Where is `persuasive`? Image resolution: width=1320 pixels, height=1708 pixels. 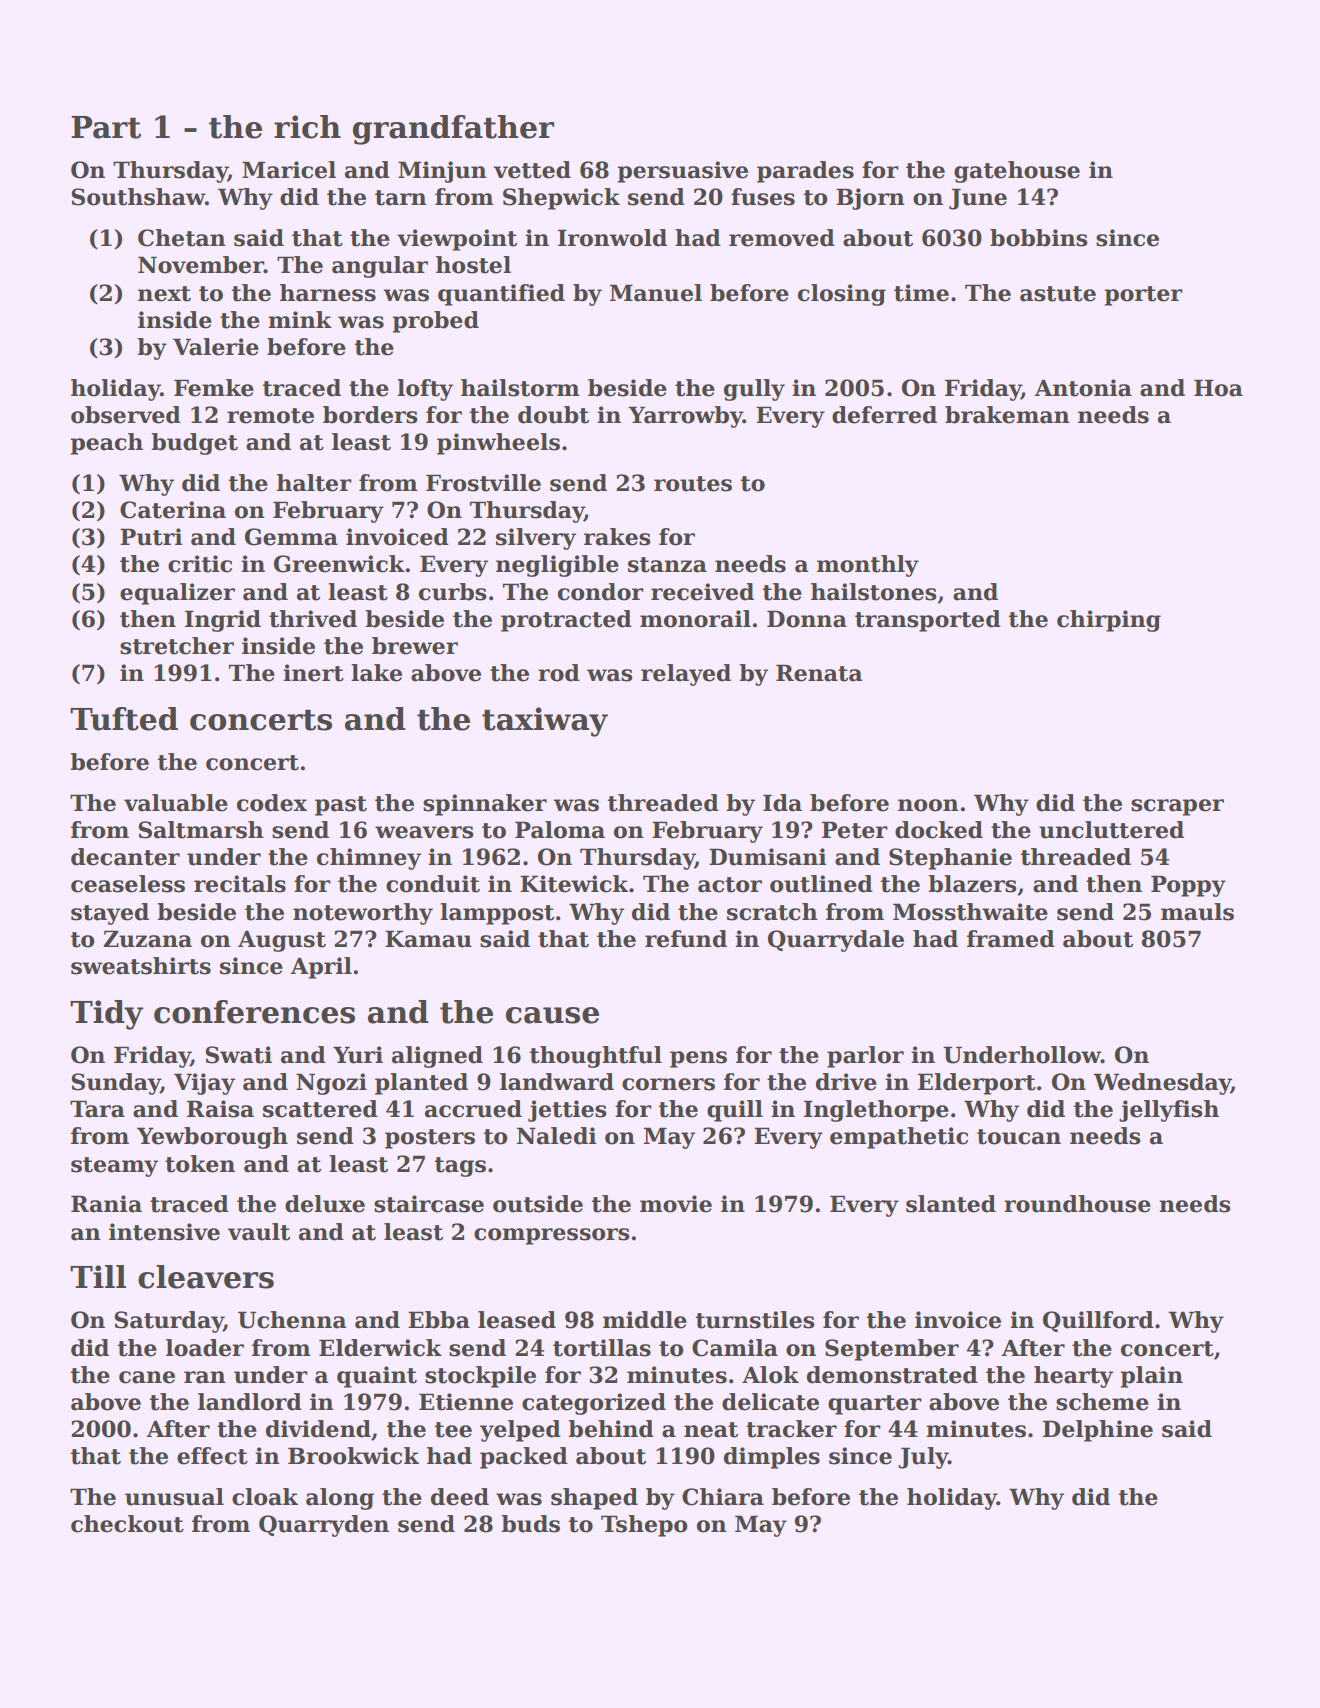 persuasive is located at coordinates (682, 172).
